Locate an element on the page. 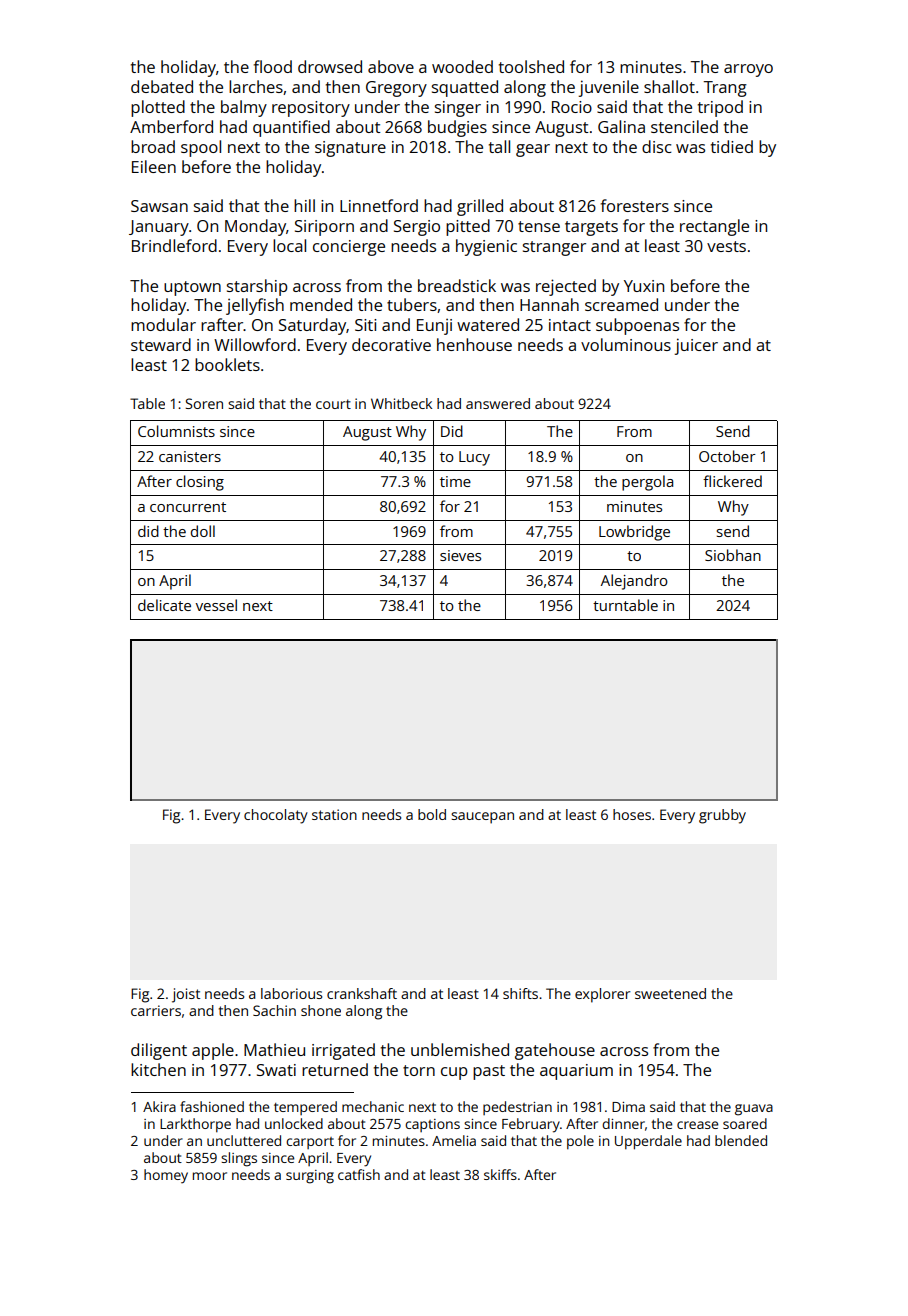 Image resolution: width=908 pixels, height=1316 pixels. Alejandro is located at coordinates (634, 582).
